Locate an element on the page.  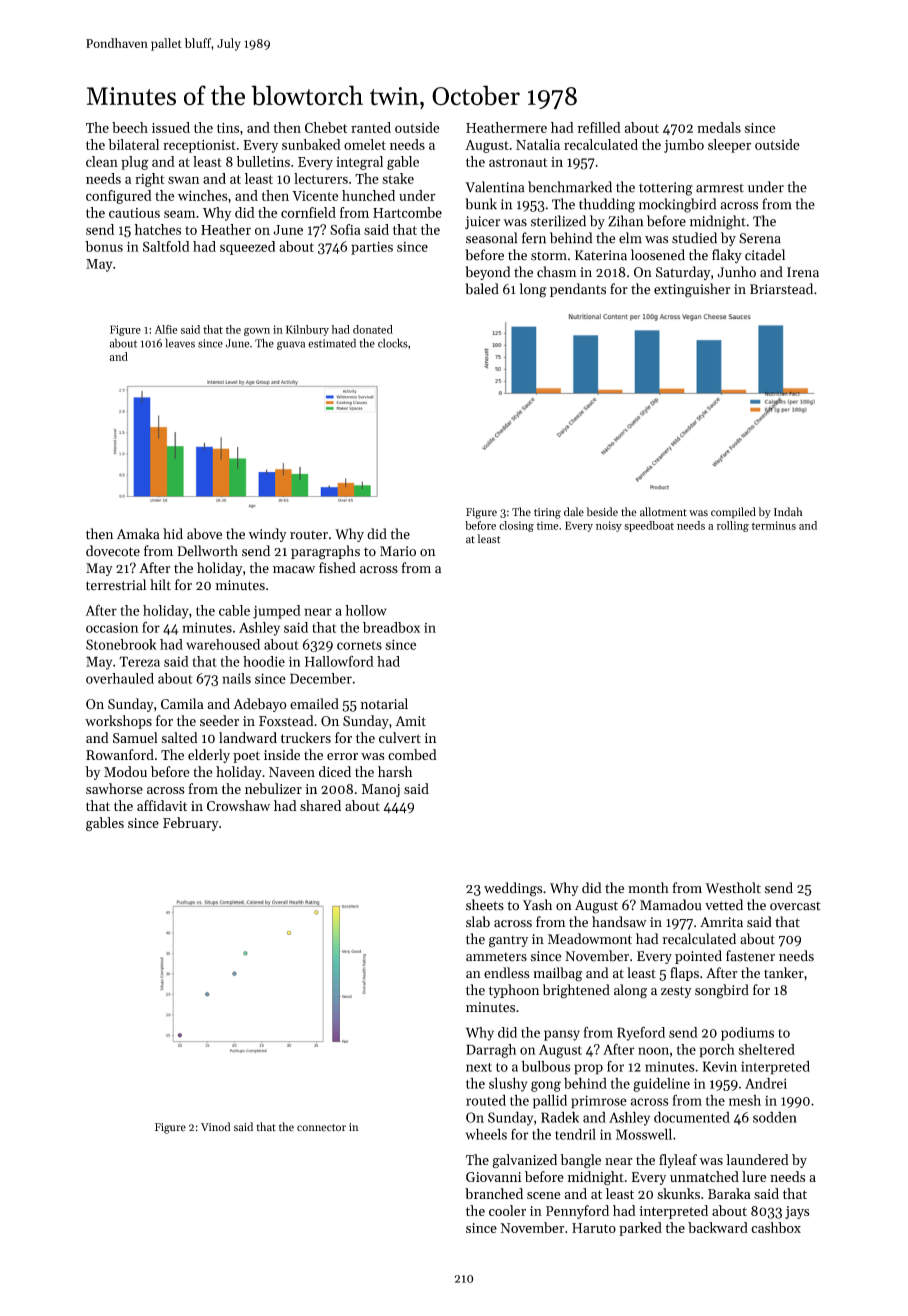
shared is located at coordinates (320, 805).
